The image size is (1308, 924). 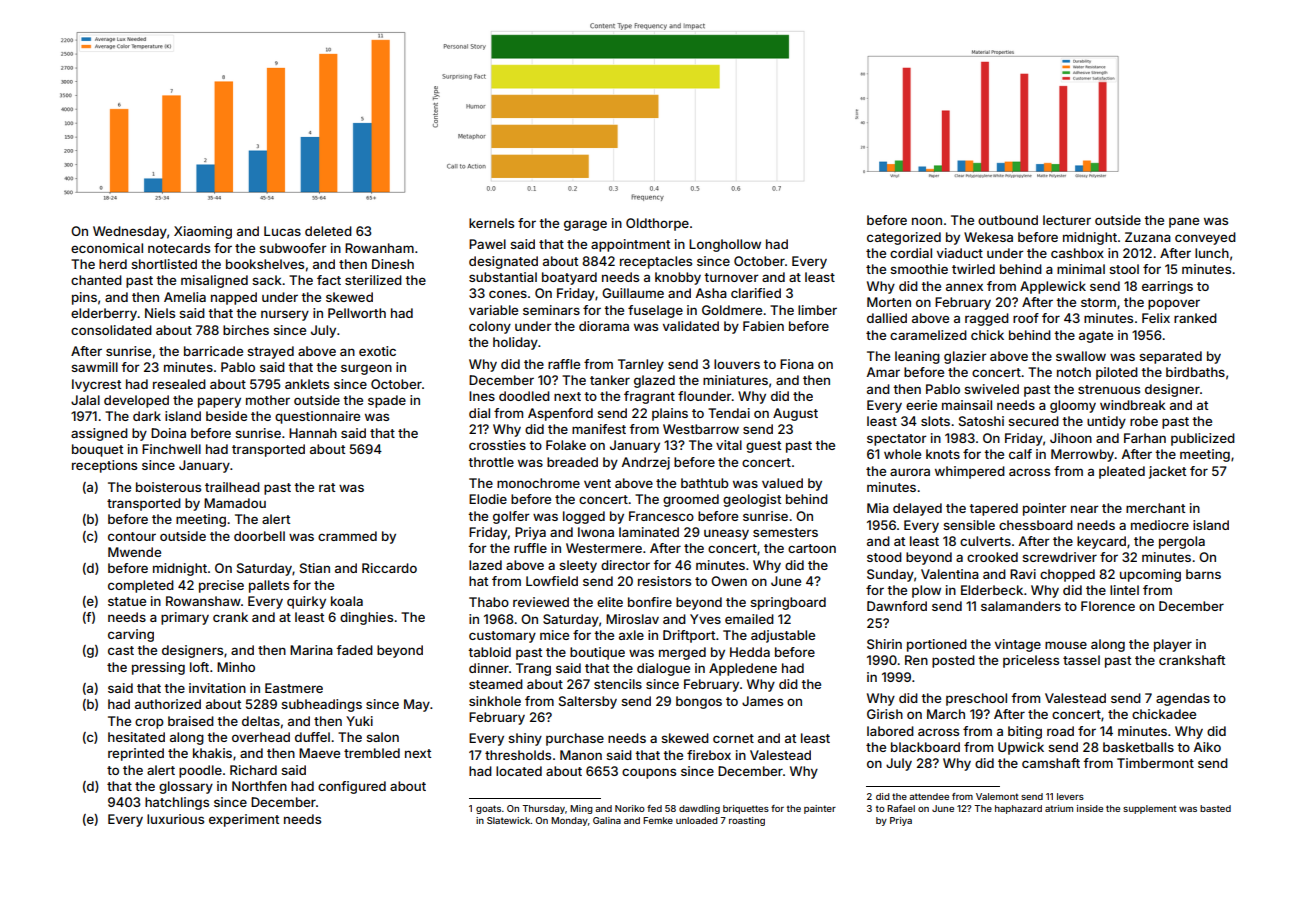 What do you see at coordinates (244, 820) in the document?
I see `experiment` at bounding box center [244, 820].
